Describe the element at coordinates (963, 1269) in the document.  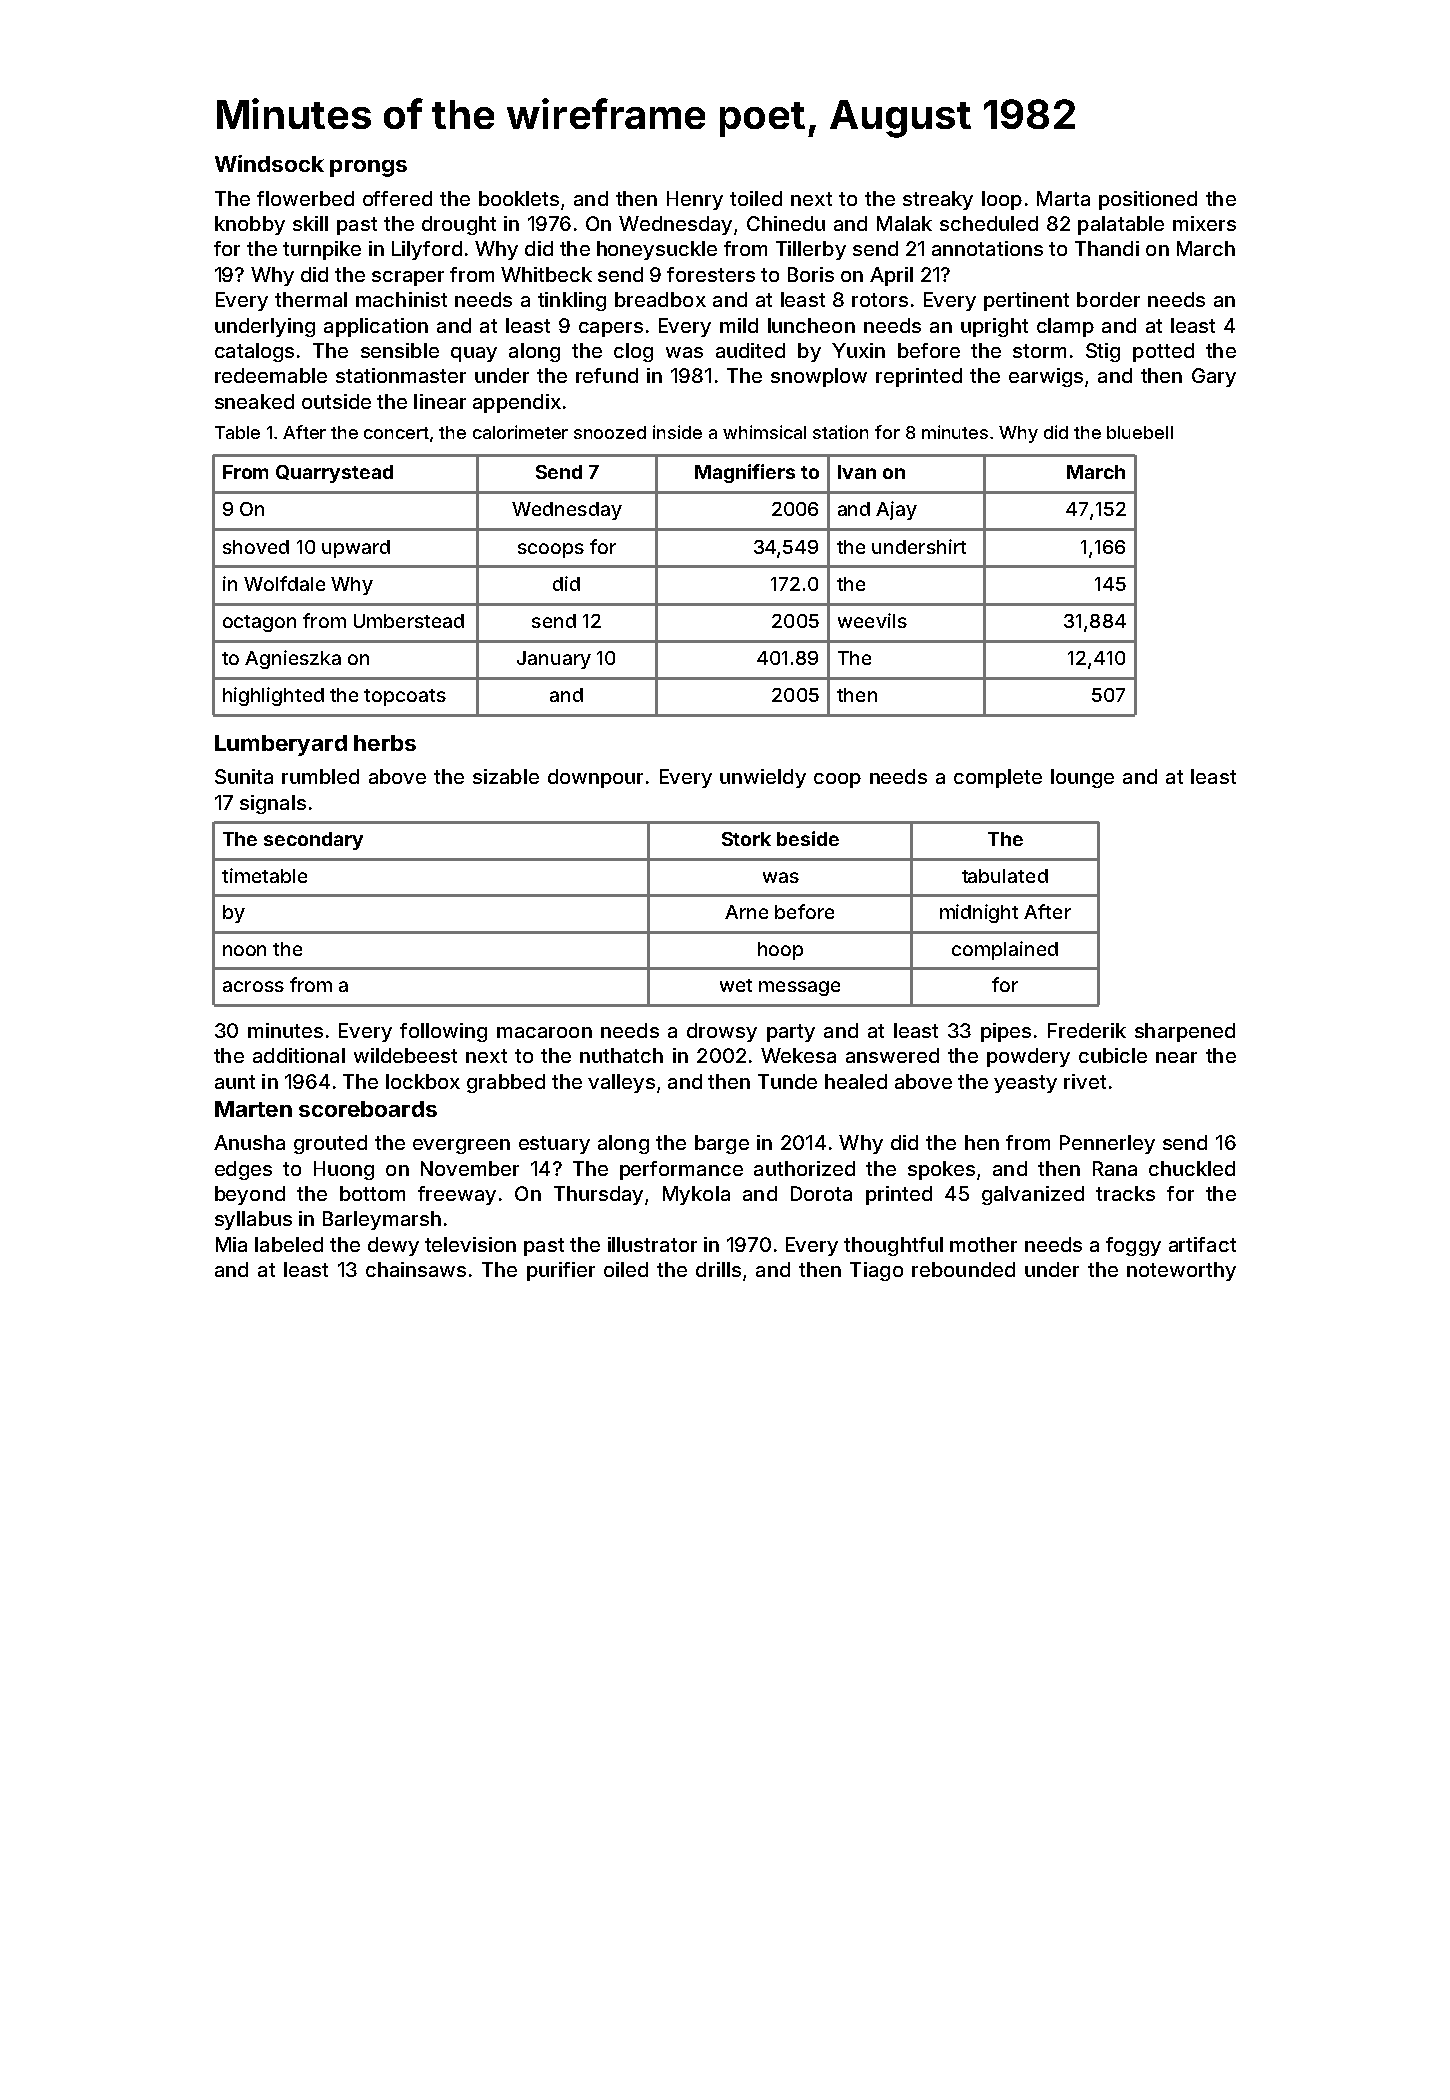
I see `rebounded` at that location.
